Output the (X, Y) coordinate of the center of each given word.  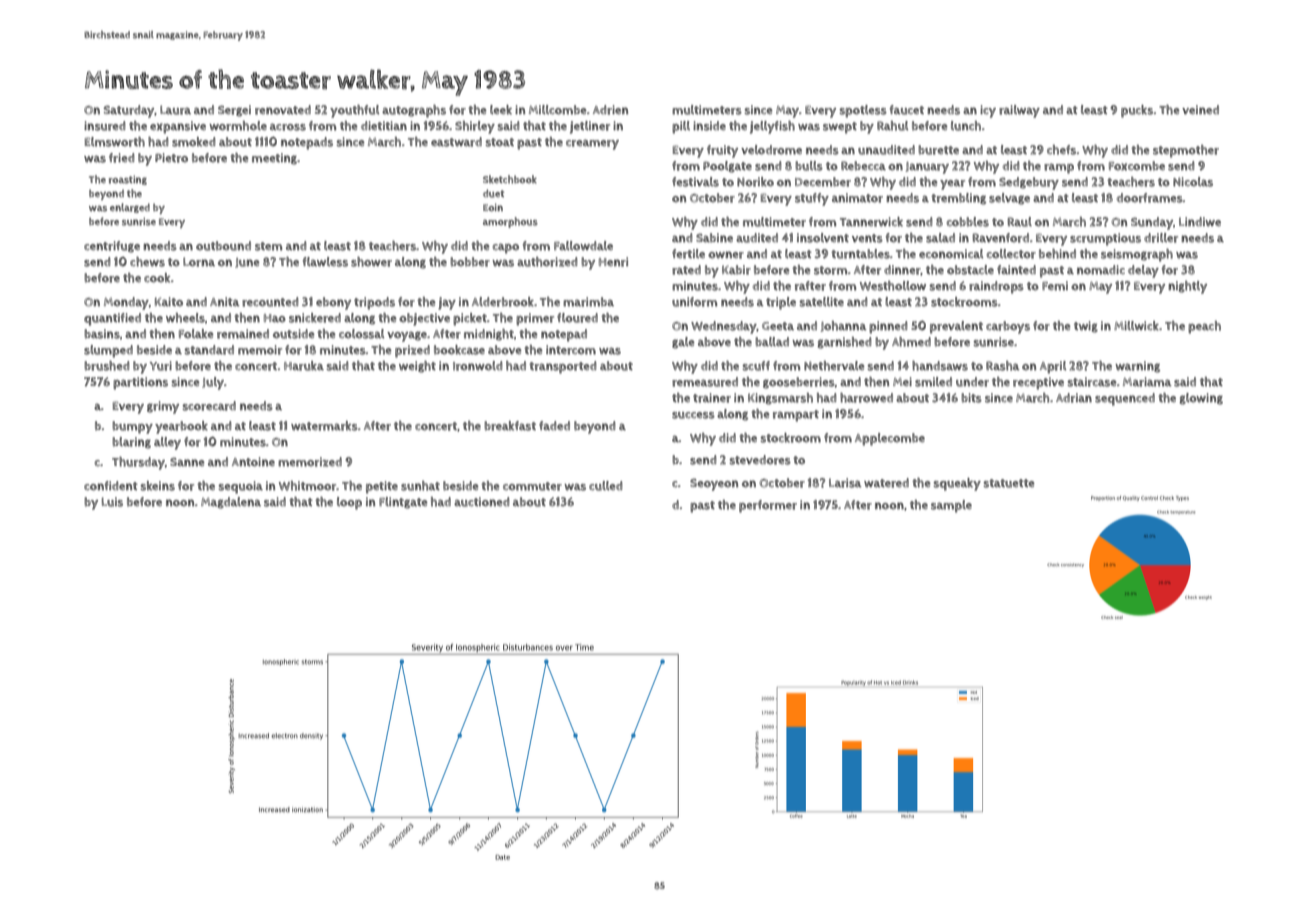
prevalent (956, 327)
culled (605, 486)
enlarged (130, 208)
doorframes (1150, 198)
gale (683, 343)
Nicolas (1193, 182)
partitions (140, 383)
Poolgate (727, 167)
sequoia (240, 487)
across (288, 127)
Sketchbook (510, 179)
